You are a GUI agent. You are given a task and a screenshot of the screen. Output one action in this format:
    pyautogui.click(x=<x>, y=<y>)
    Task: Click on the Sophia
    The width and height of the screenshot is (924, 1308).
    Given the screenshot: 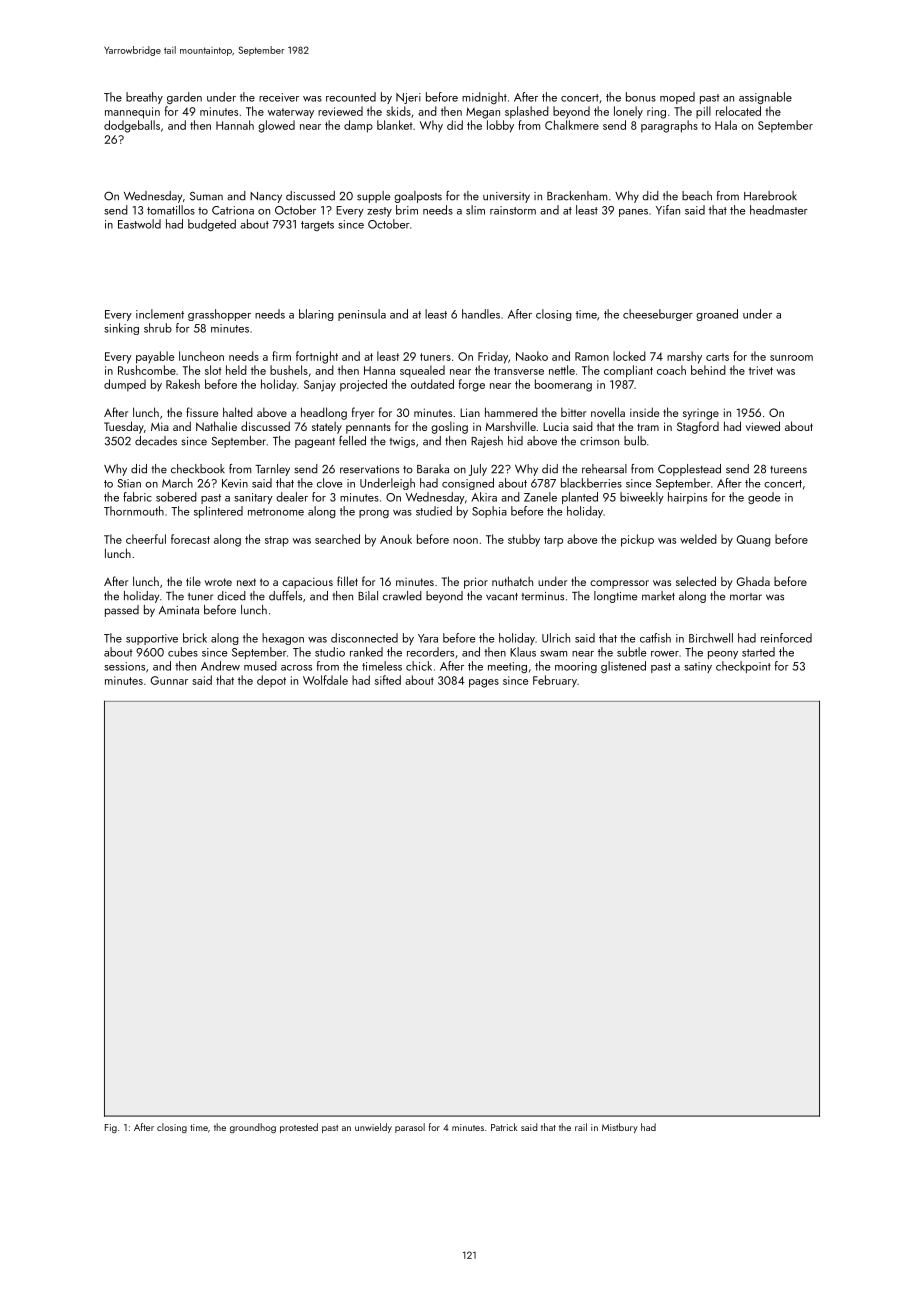 What is the action you would take?
    pyautogui.click(x=489, y=512)
